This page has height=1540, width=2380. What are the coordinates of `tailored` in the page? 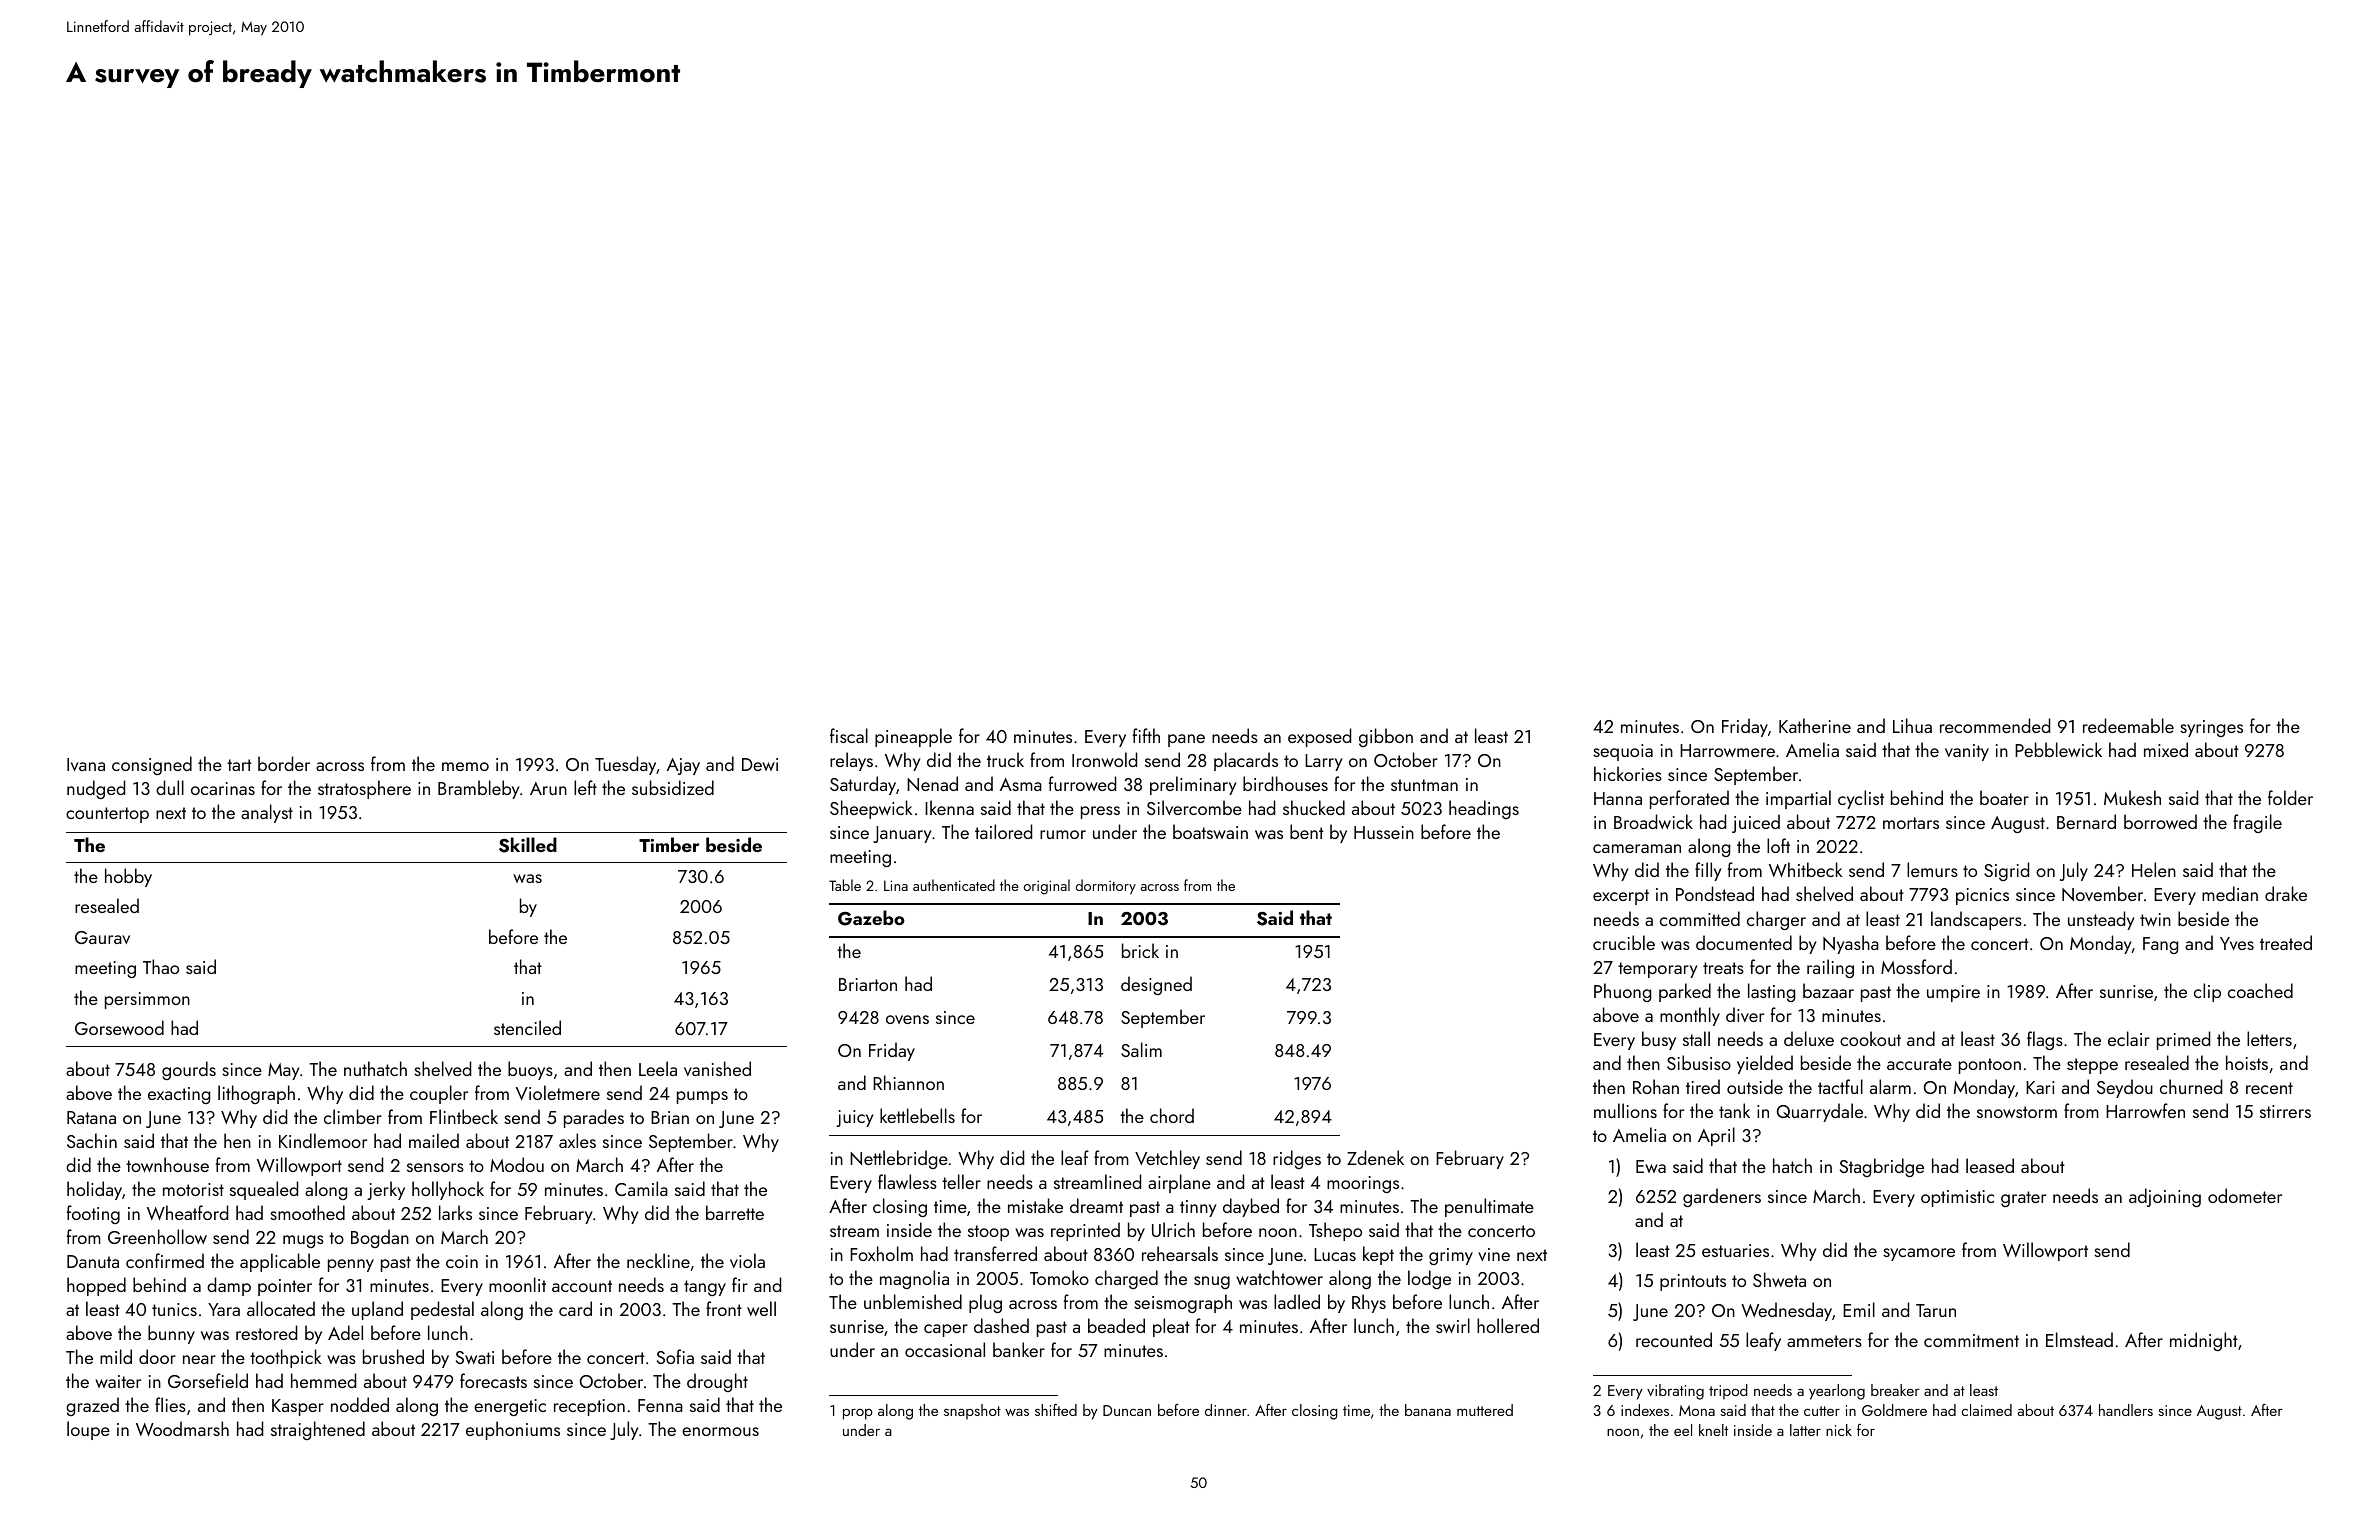 It's located at (1003, 831).
